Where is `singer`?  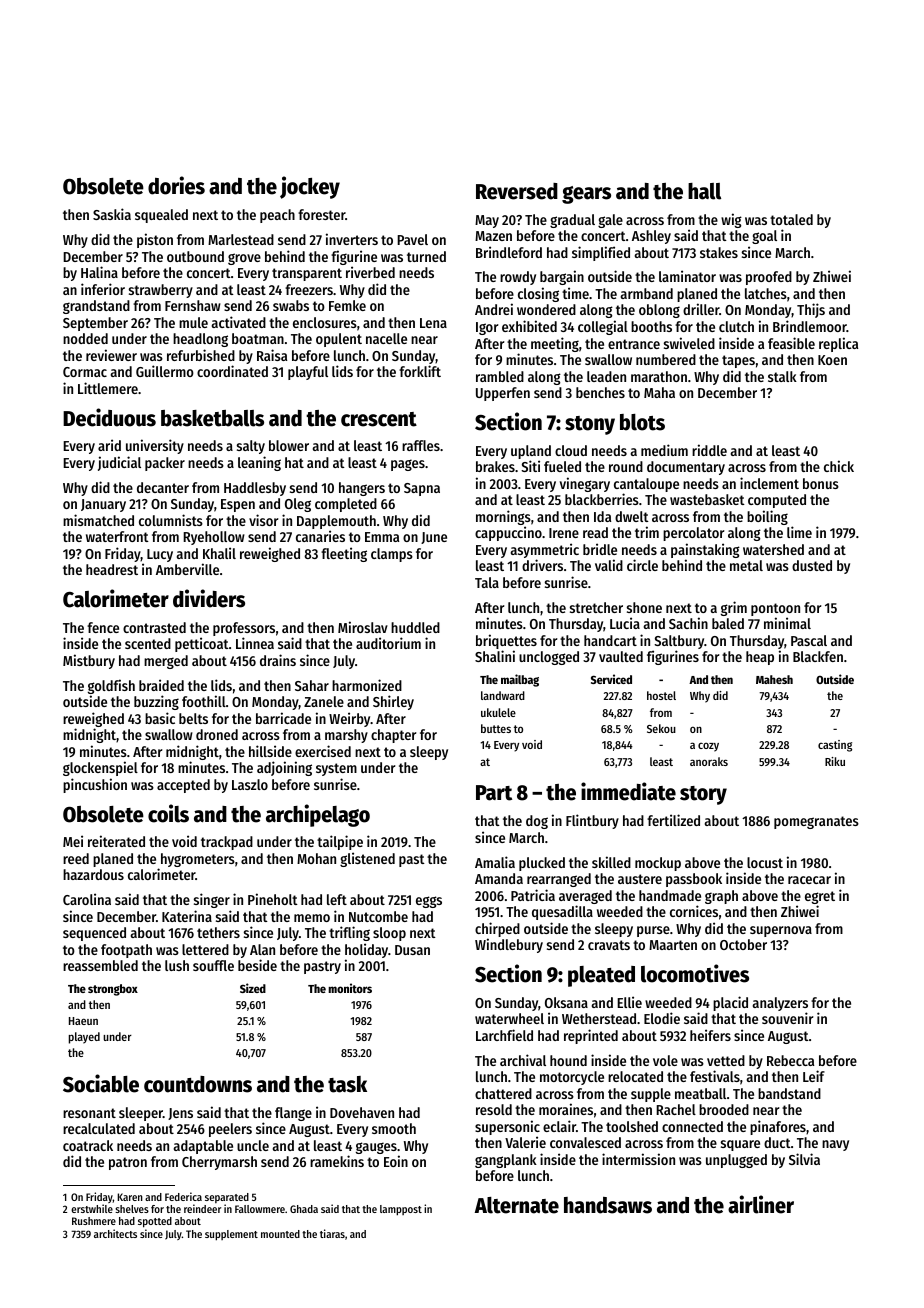
singer is located at coordinates (212, 900).
